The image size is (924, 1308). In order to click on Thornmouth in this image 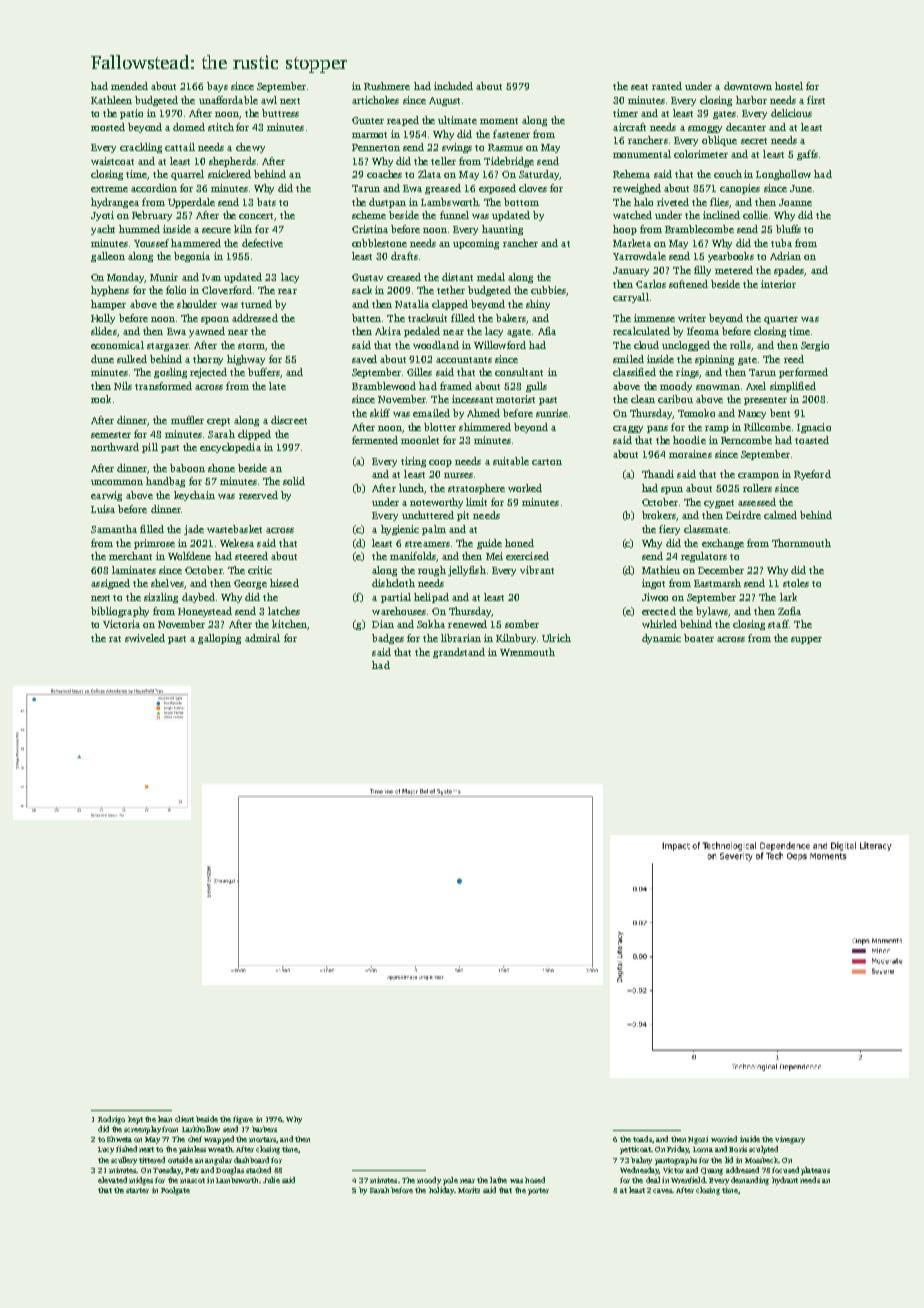, I will do `click(801, 543)`.
